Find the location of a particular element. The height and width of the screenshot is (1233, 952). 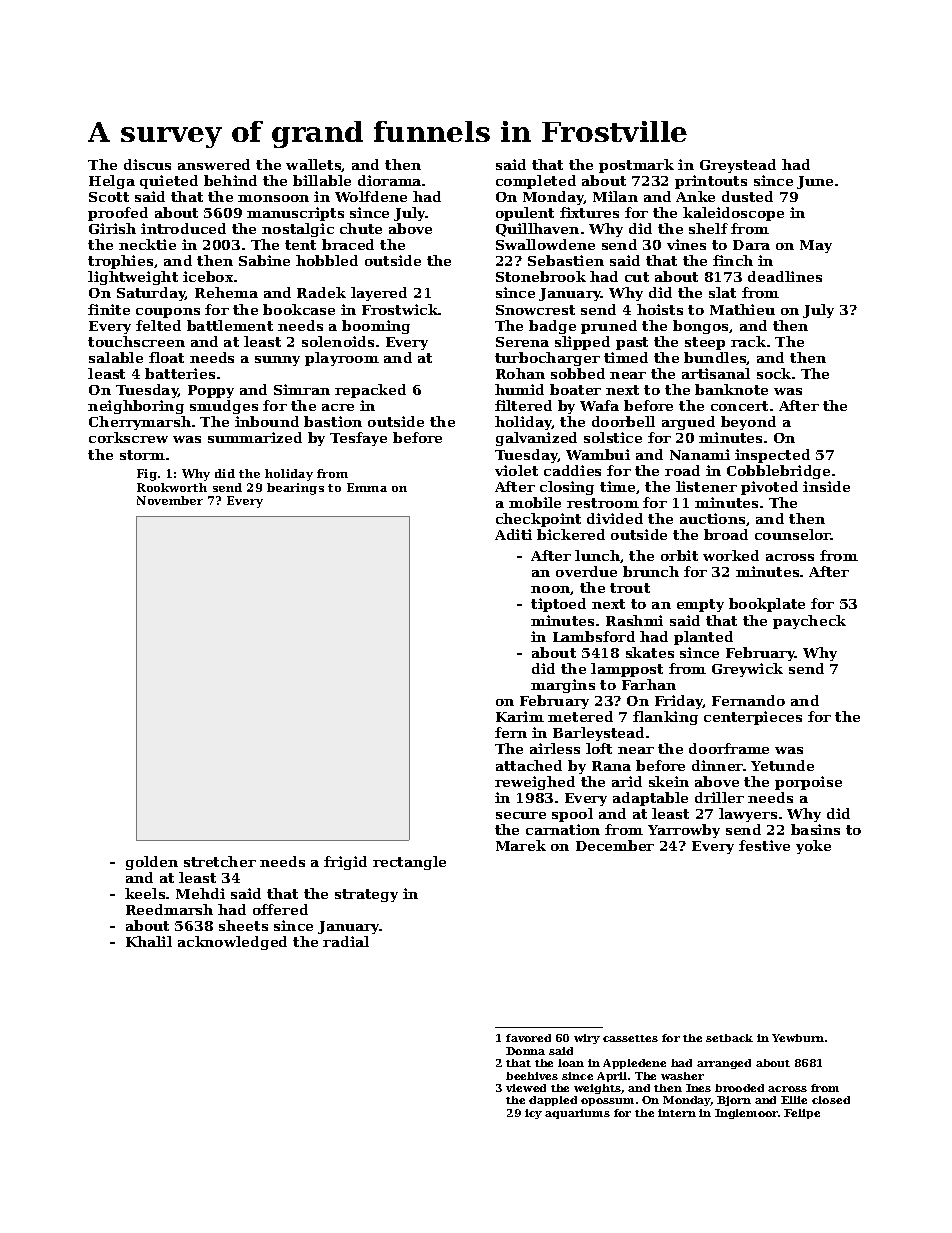

centerpieces is located at coordinates (753, 718).
